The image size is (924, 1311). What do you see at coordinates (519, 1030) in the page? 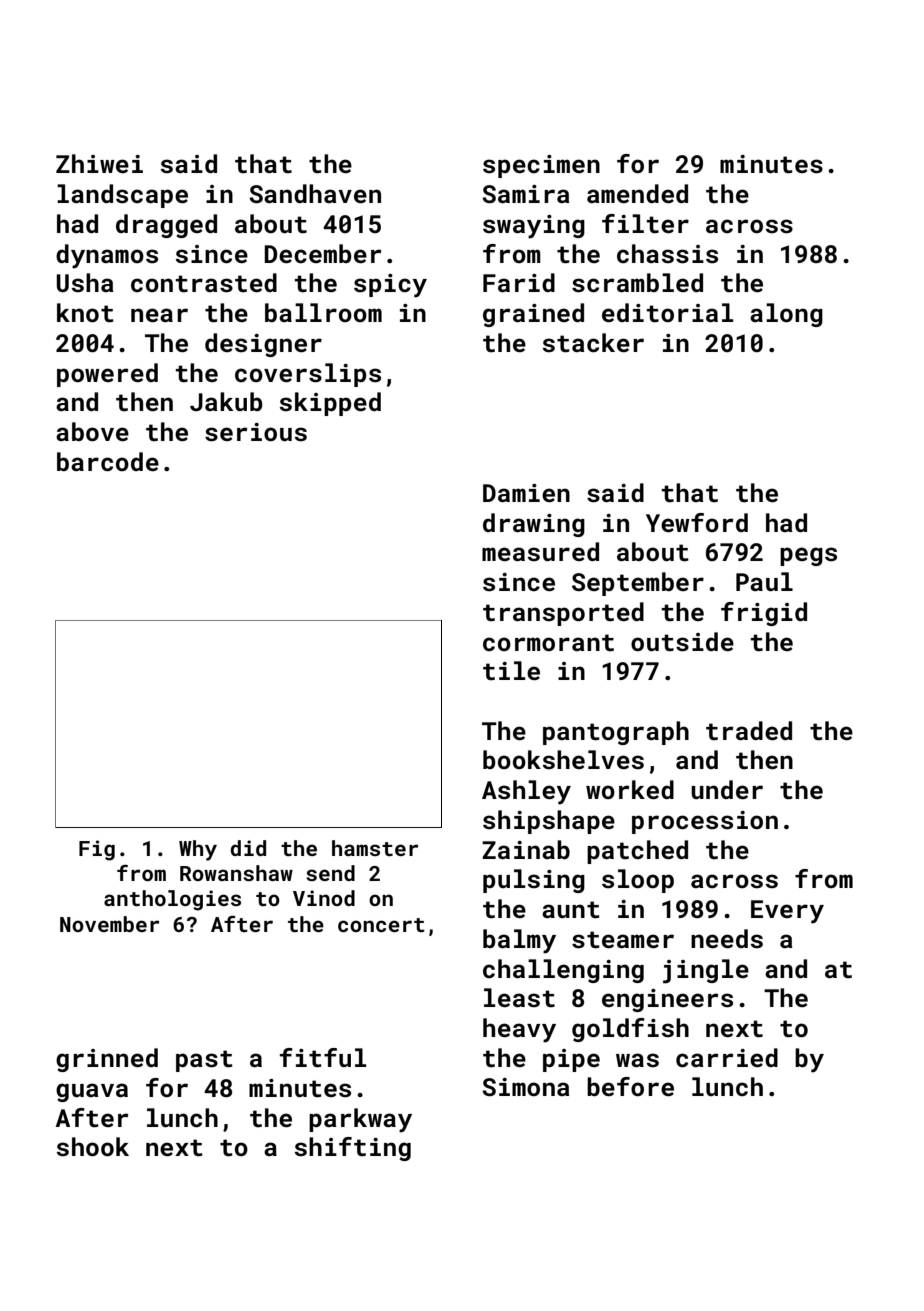
I see `heavy` at bounding box center [519, 1030].
